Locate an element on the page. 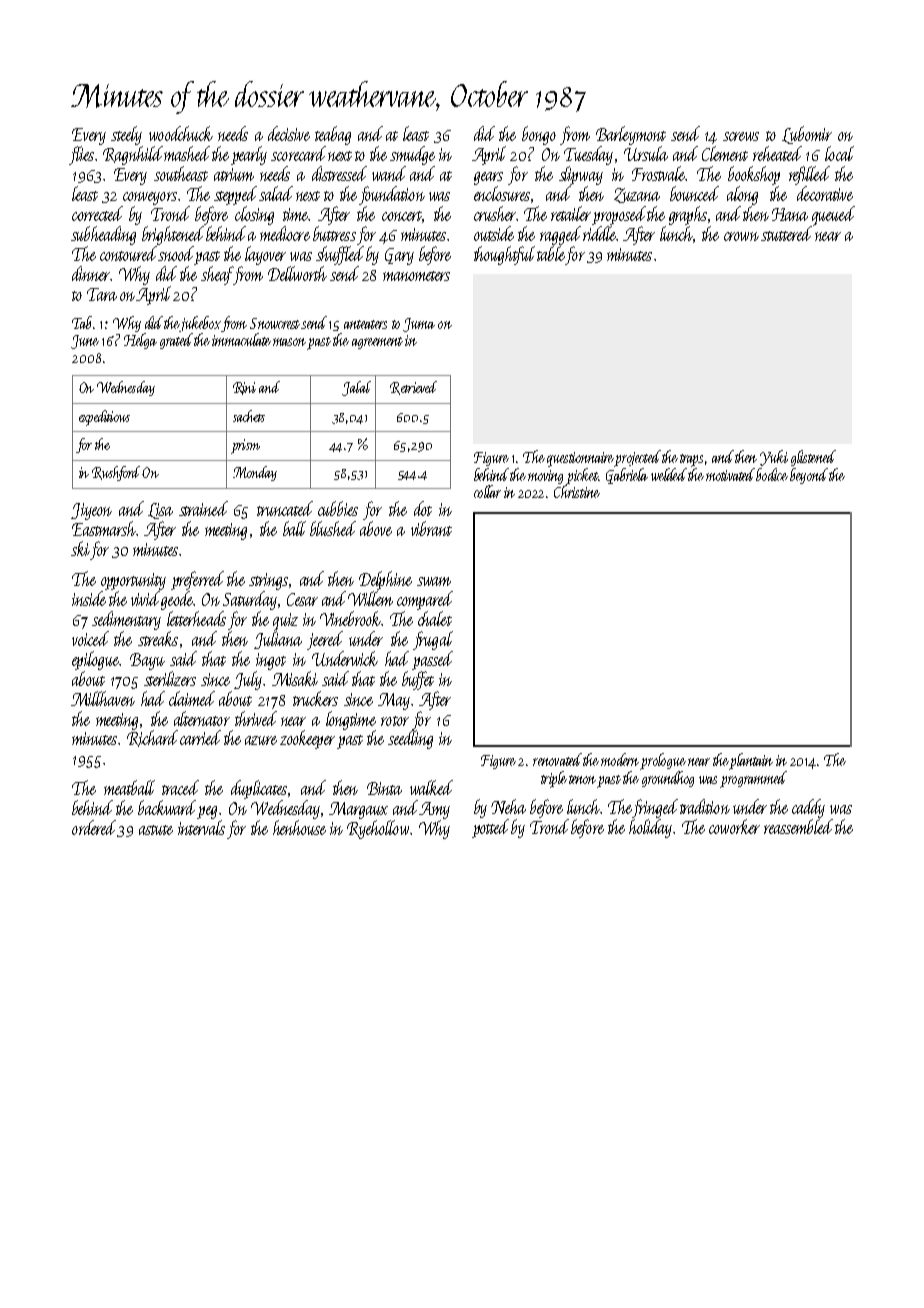  azure is located at coordinates (261, 740).
